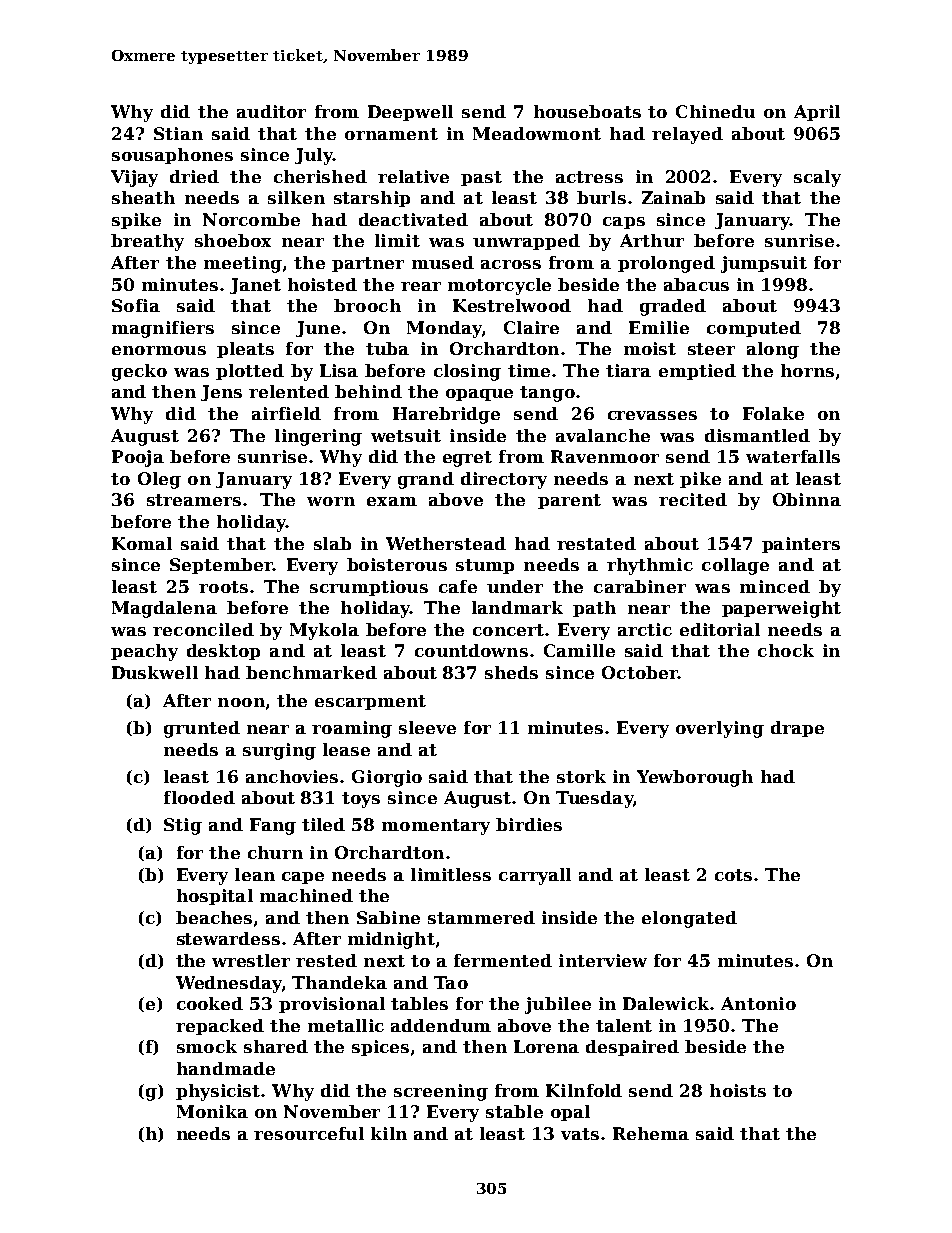  Describe the element at coordinates (738, 1090) in the page. I see `hoists` at that location.
